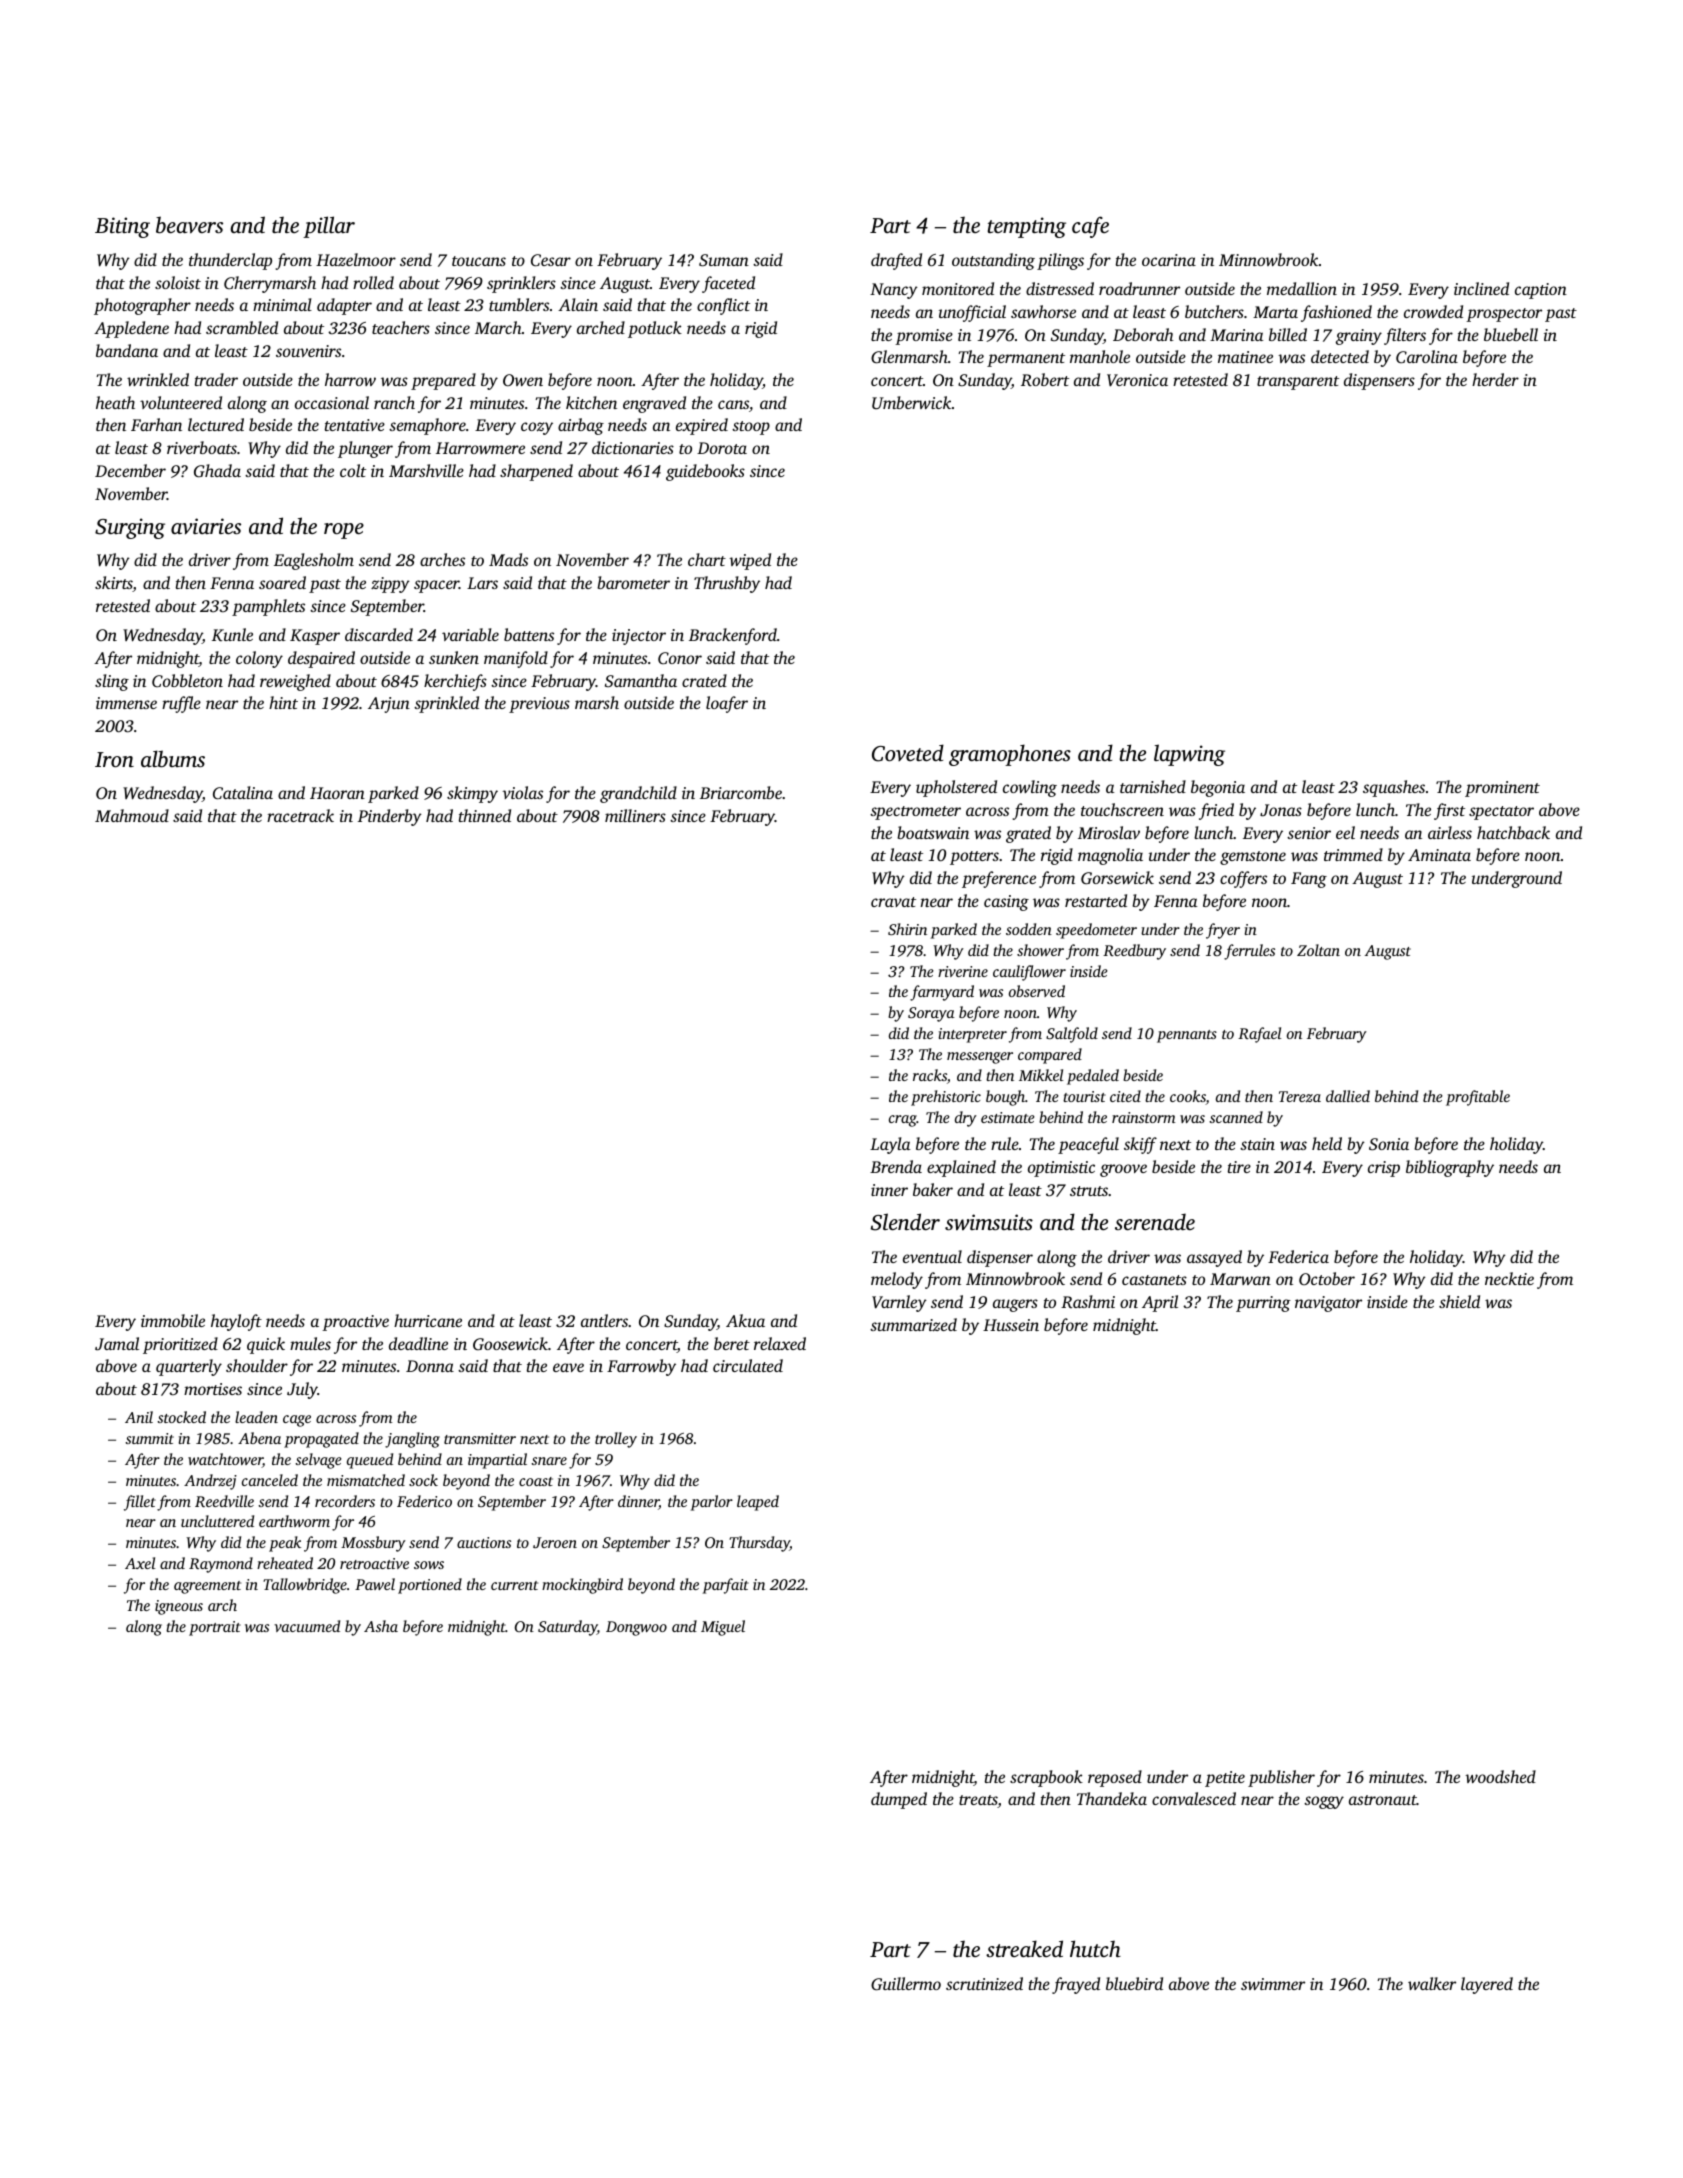 Image resolution: width=1683 pixels, height=2178 pixels. What do you see at coordinates (232, 634) in the image?
I see `Kunle` at bounding box center [232, 634].
